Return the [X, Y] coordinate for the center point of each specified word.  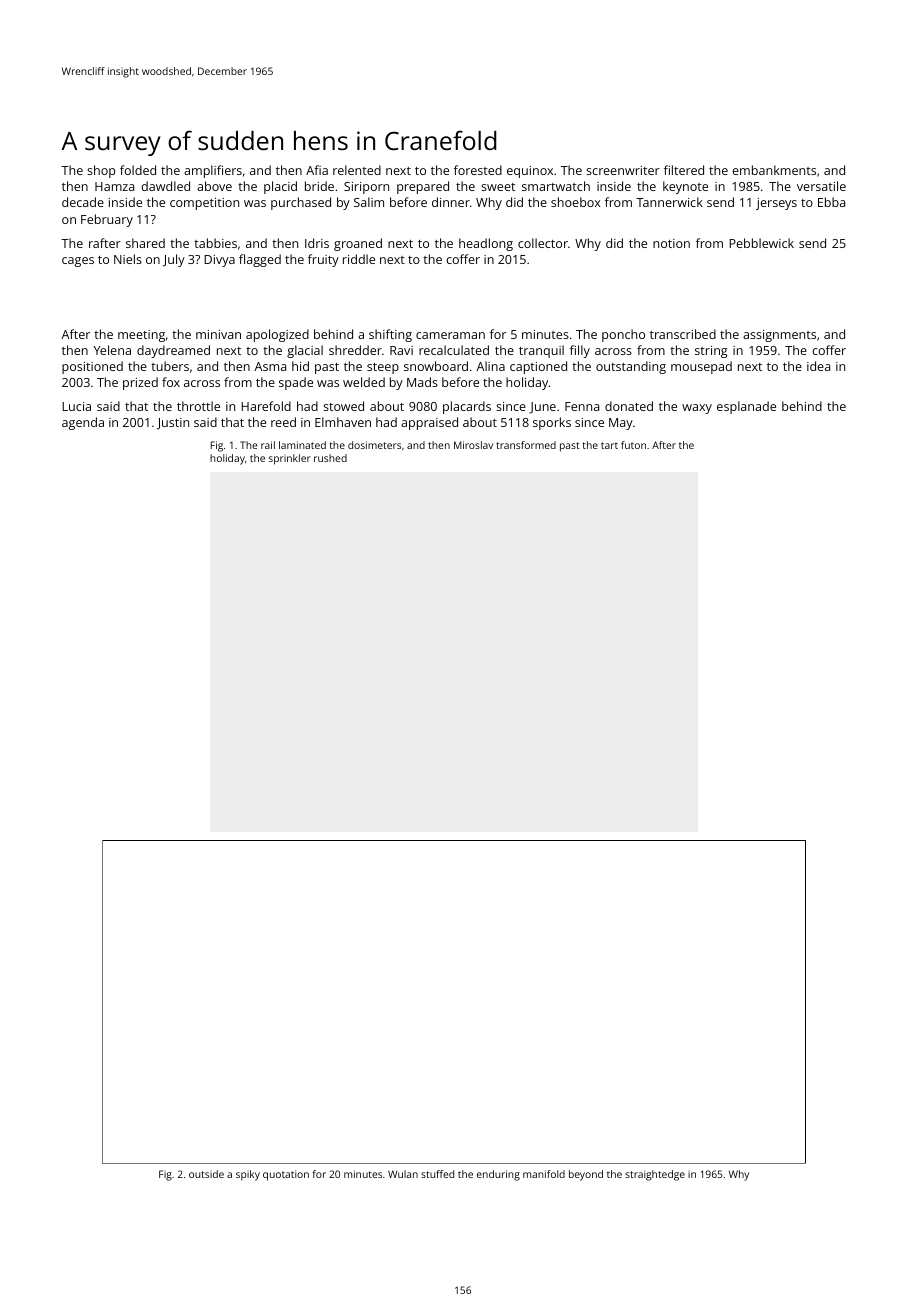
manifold [544, 1174]
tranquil [541, 351]
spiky [248, 1175]
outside [206, 1174]
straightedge [655, 1175]
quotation [286, 1175]
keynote [685, 187]
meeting [141, 336]
